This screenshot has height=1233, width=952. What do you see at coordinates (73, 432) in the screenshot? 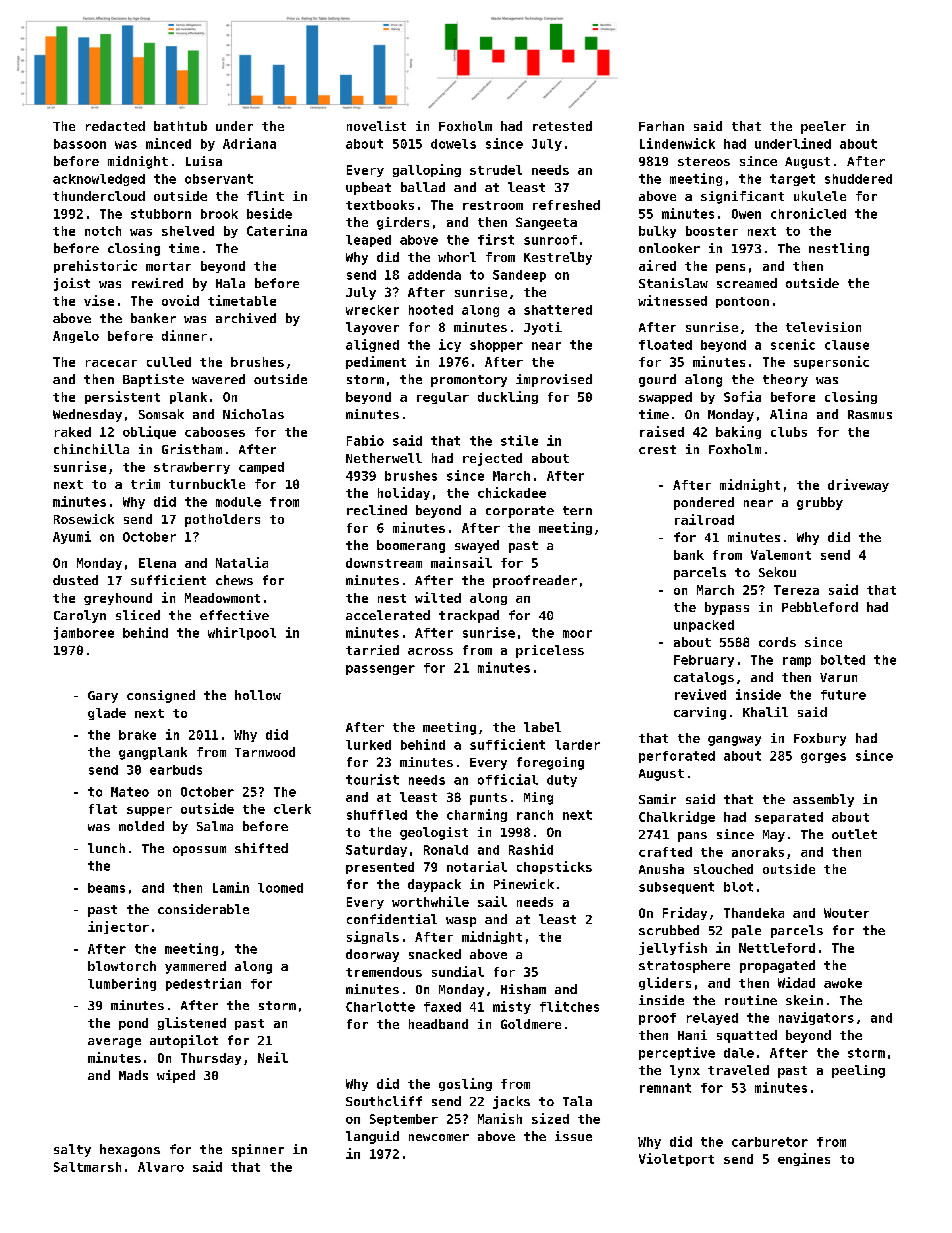
I see `raked` at bounding box center [73, 432].
